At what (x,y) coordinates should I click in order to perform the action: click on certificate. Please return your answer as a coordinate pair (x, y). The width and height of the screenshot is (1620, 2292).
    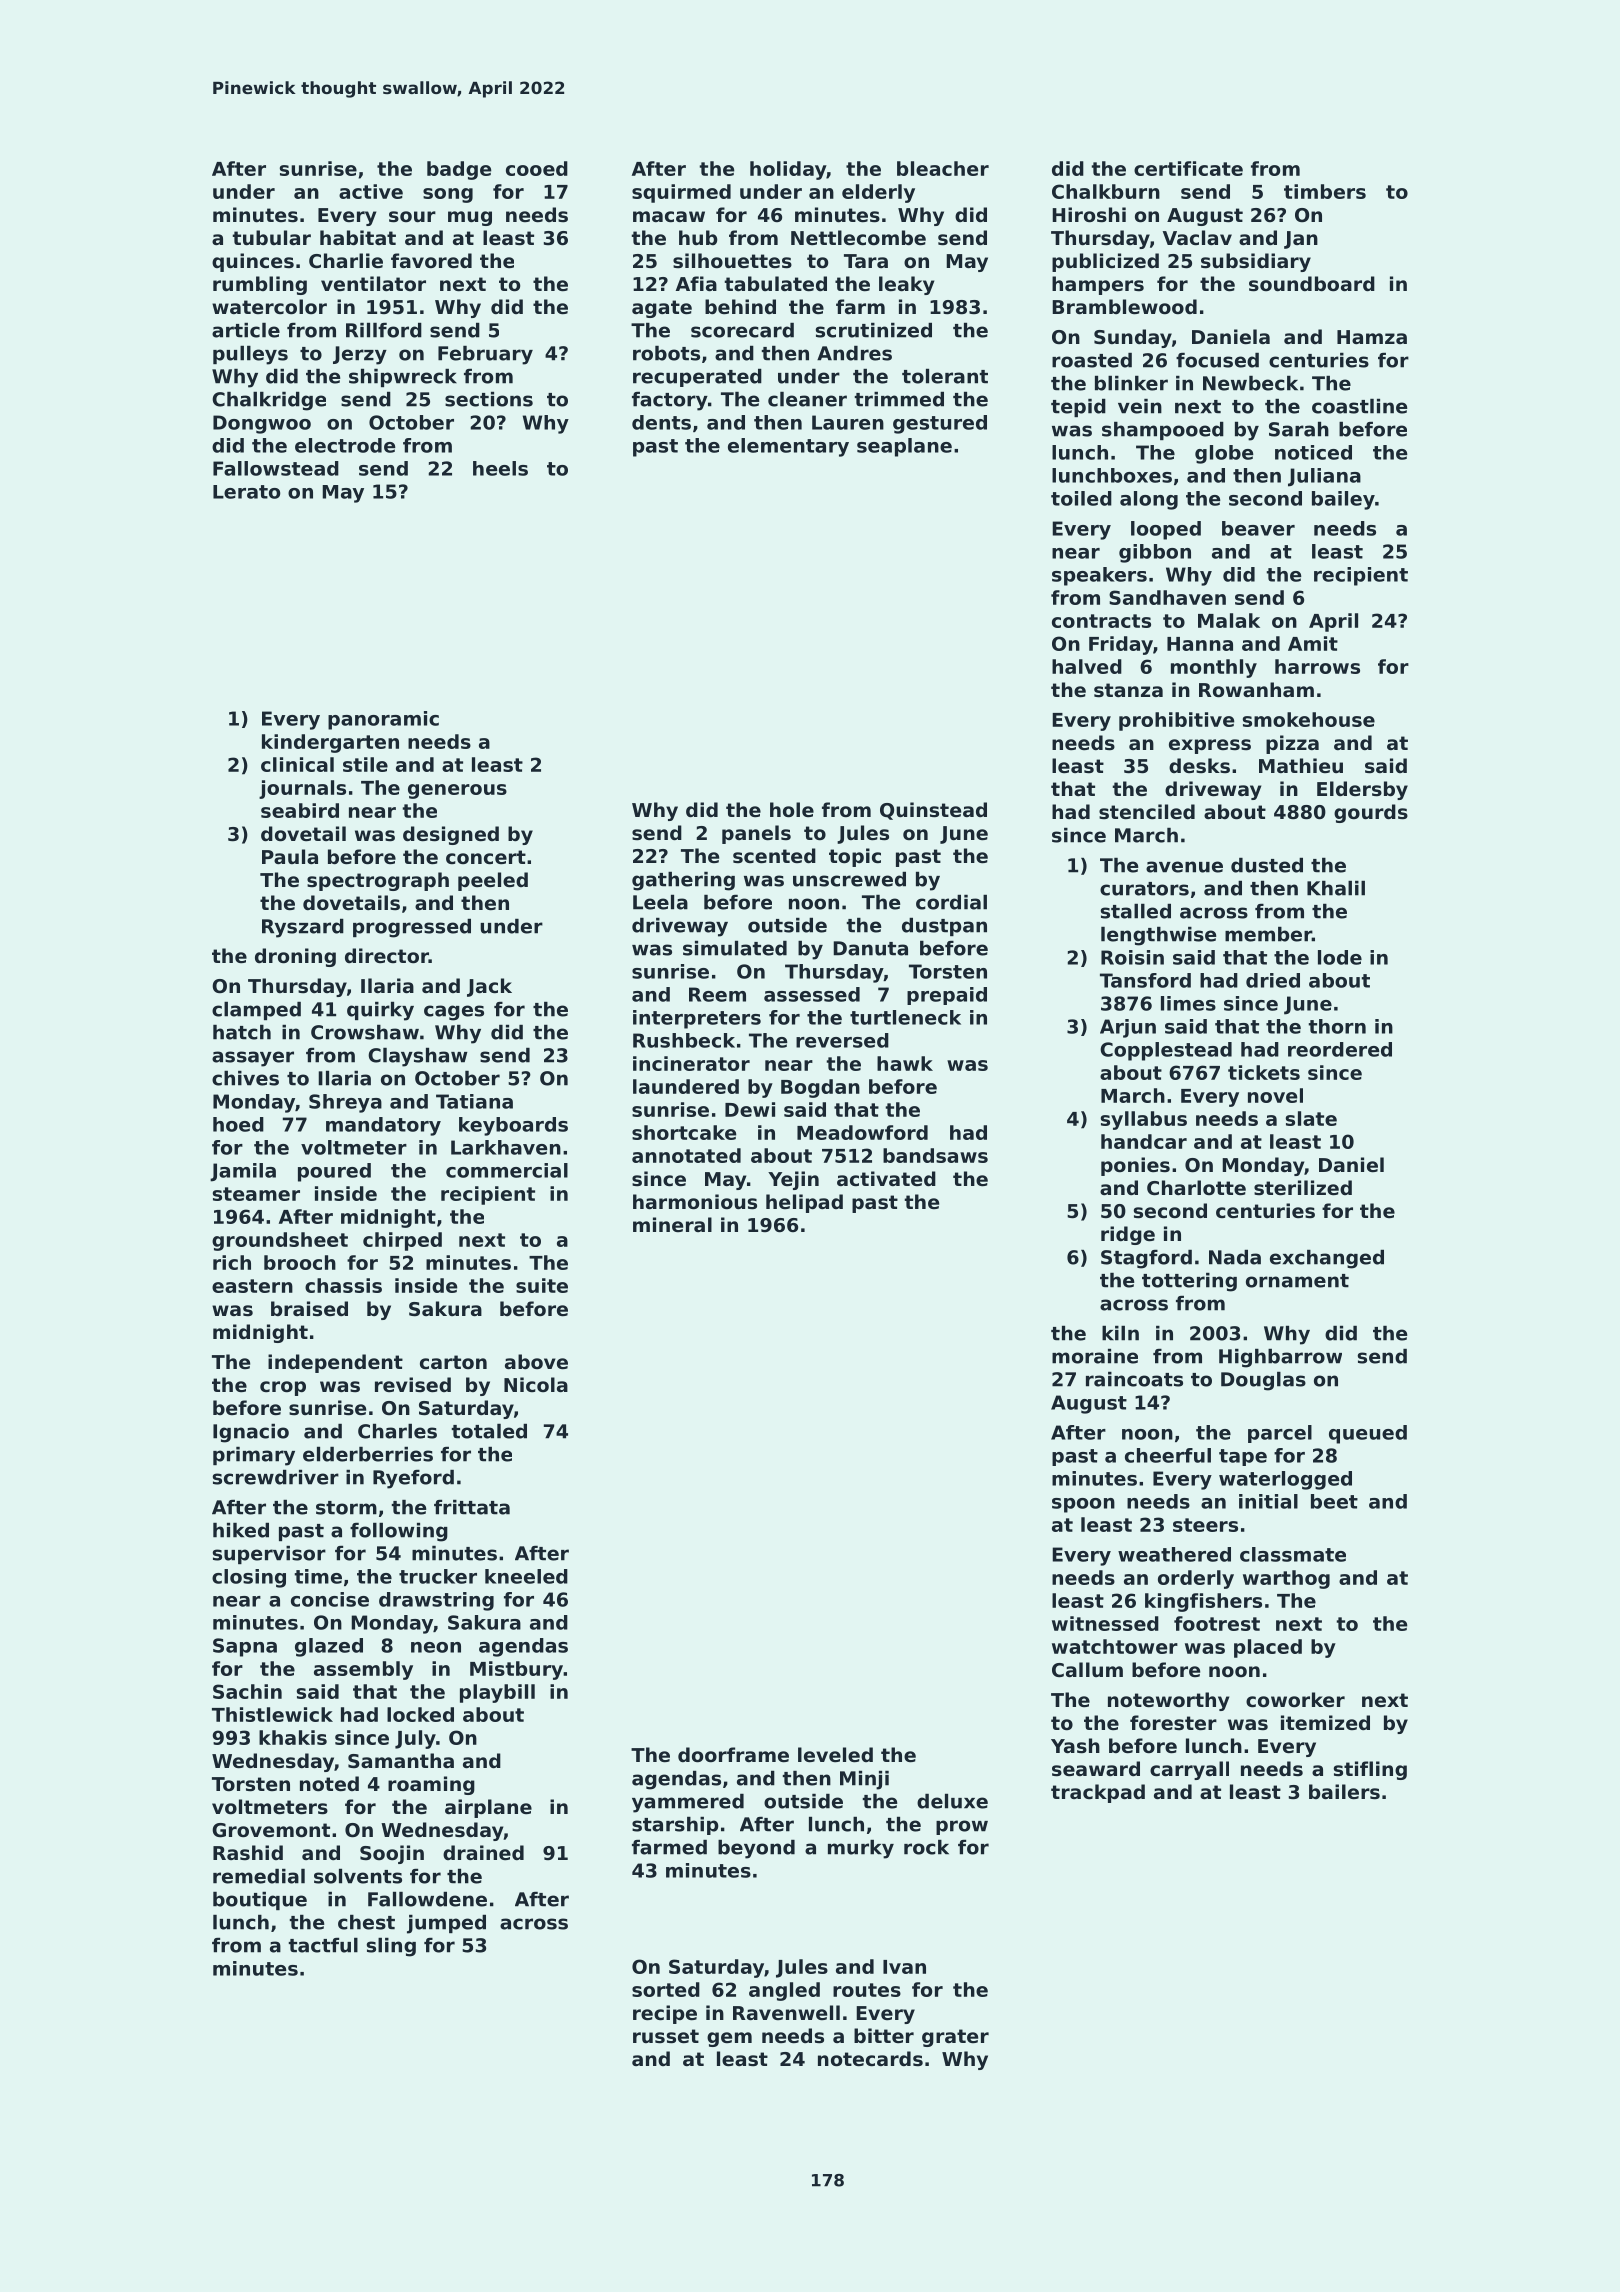
    Looking at the image, I should click on (1188, 168).
